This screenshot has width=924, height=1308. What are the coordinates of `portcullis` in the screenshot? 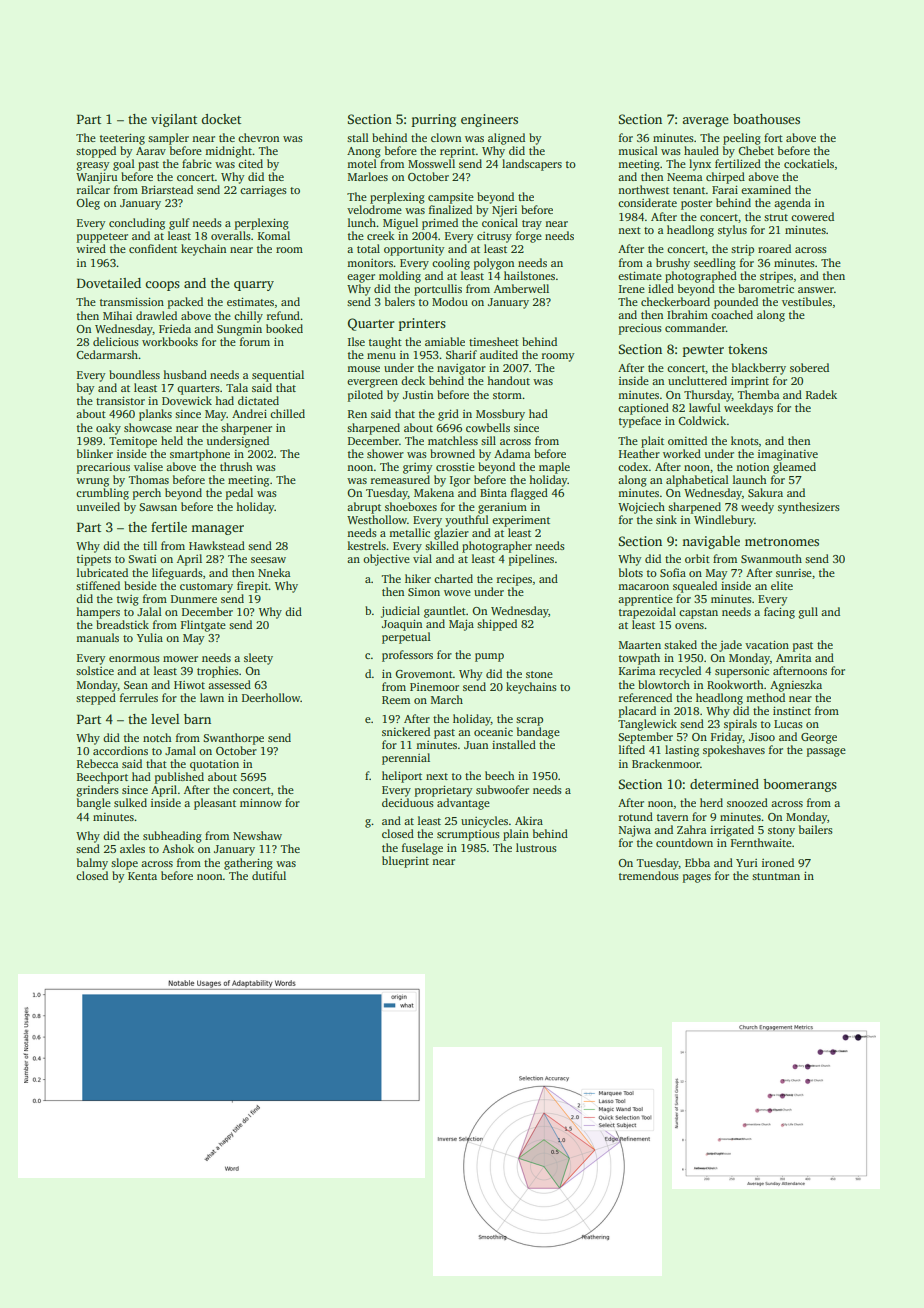 It's located at (438, 290).
